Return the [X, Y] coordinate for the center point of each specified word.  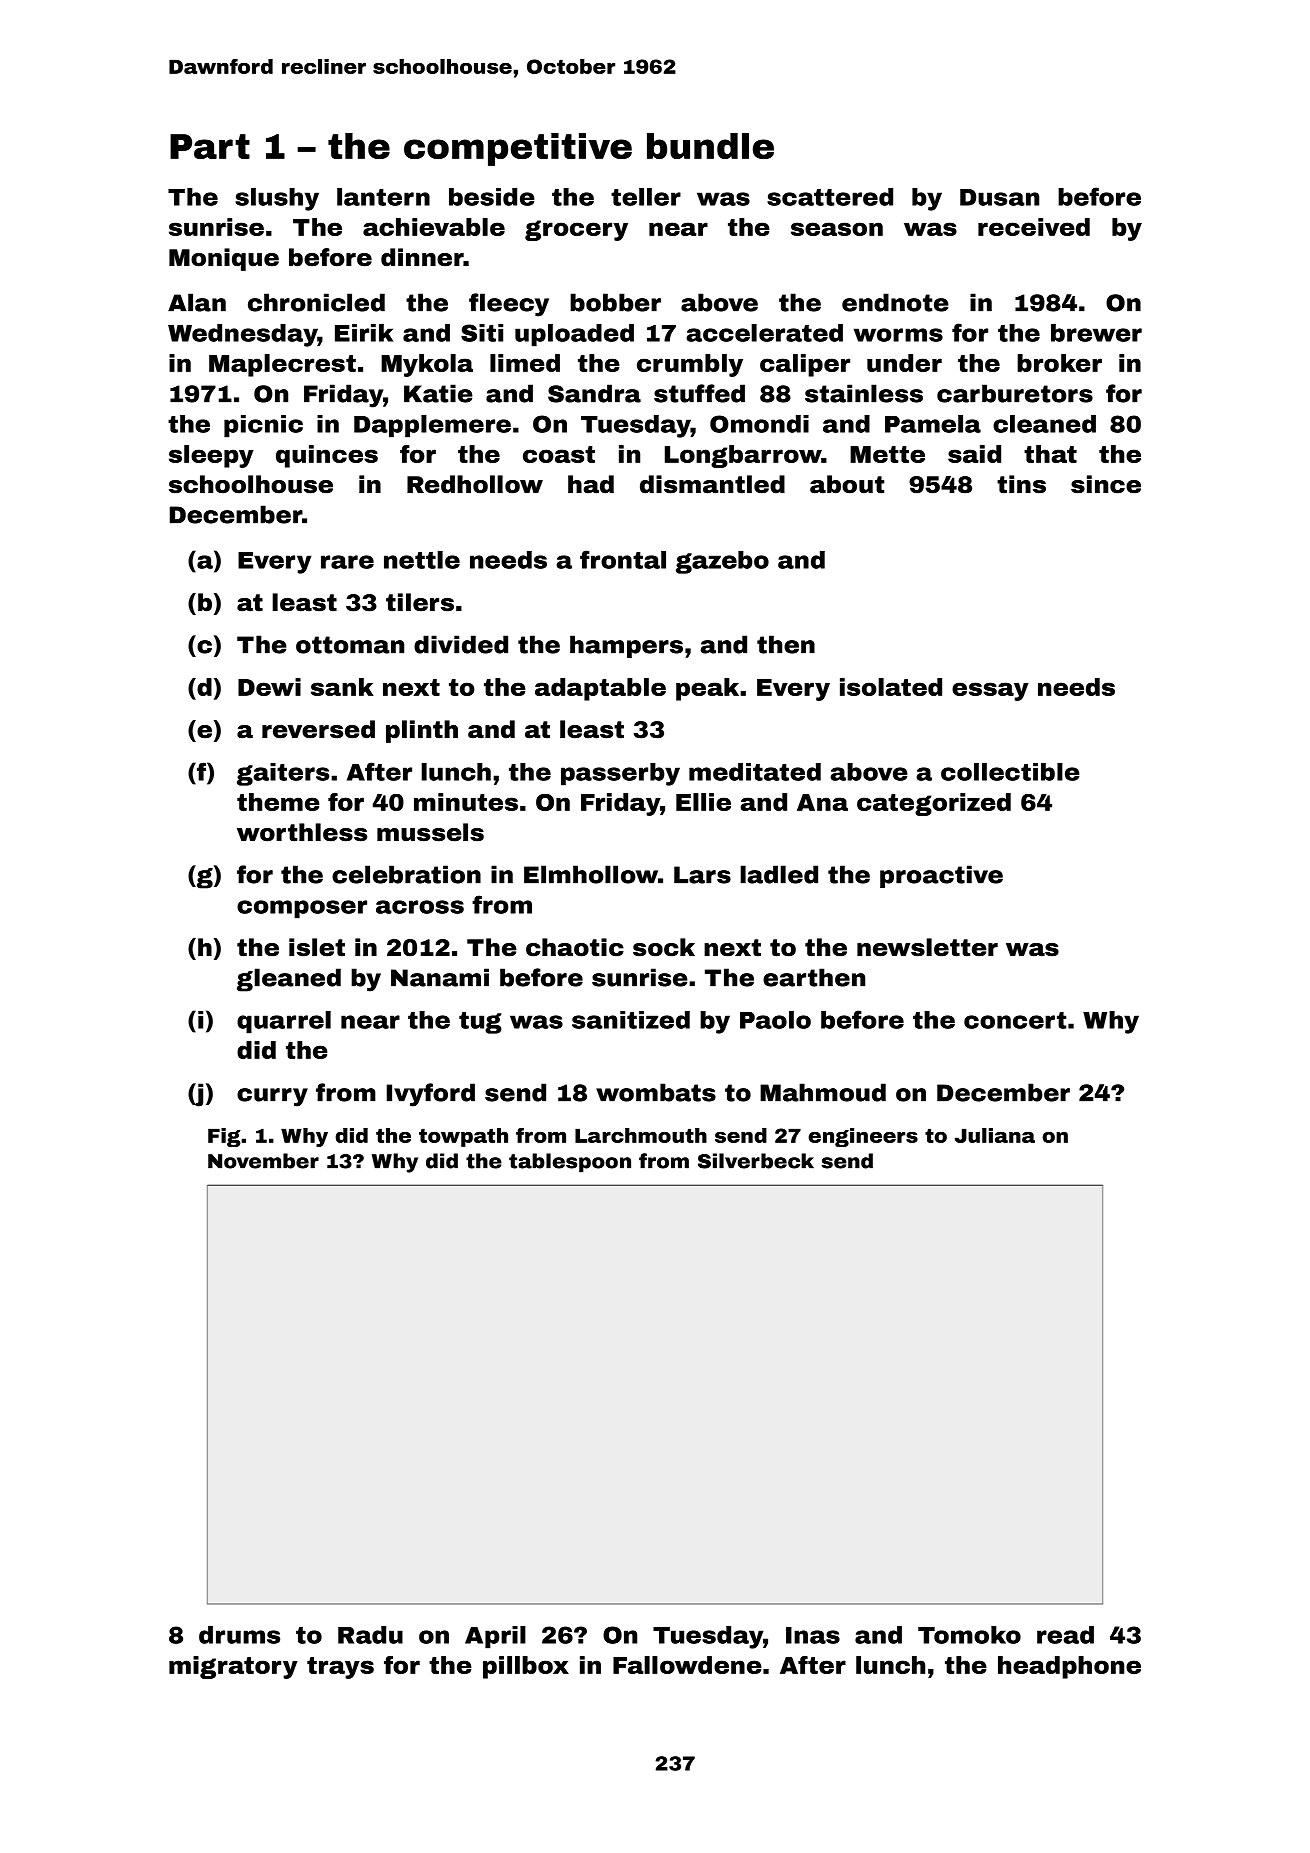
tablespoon [570, 1163]
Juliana [994, 1135]
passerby [620, 774]
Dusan [999, 197]
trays [340, 1668]
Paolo [775, 1020]
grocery [576, 230]
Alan [197, 302]
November [263, 1161]
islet [317, 947]
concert [1015, 1020]
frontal [623, 559]
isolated [891, 687]
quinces [327, 456]
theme [278, 802]
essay [990, 691]
